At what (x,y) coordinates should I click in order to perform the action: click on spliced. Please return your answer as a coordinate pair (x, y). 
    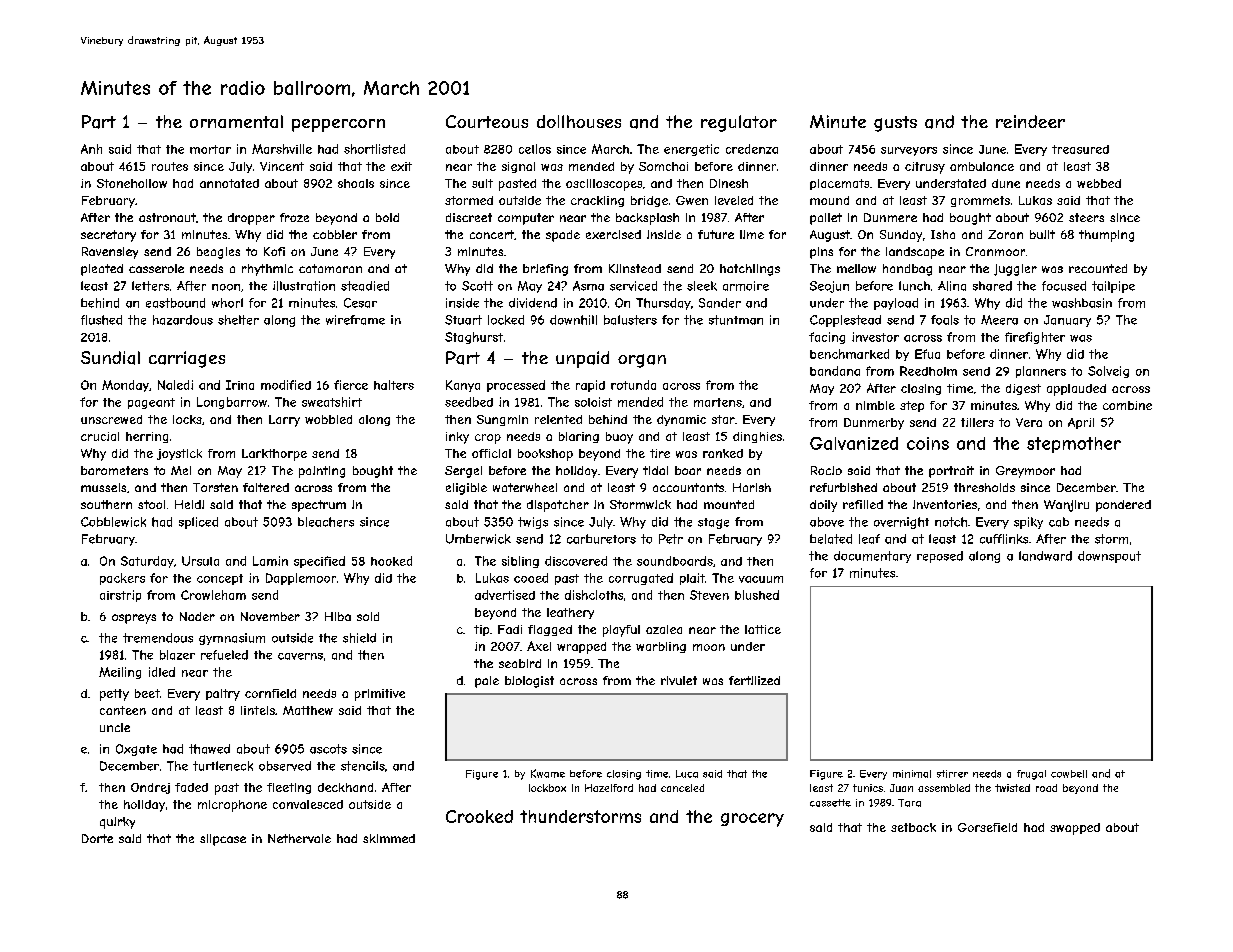
    Looking at the image, I should click on (198, 523).
